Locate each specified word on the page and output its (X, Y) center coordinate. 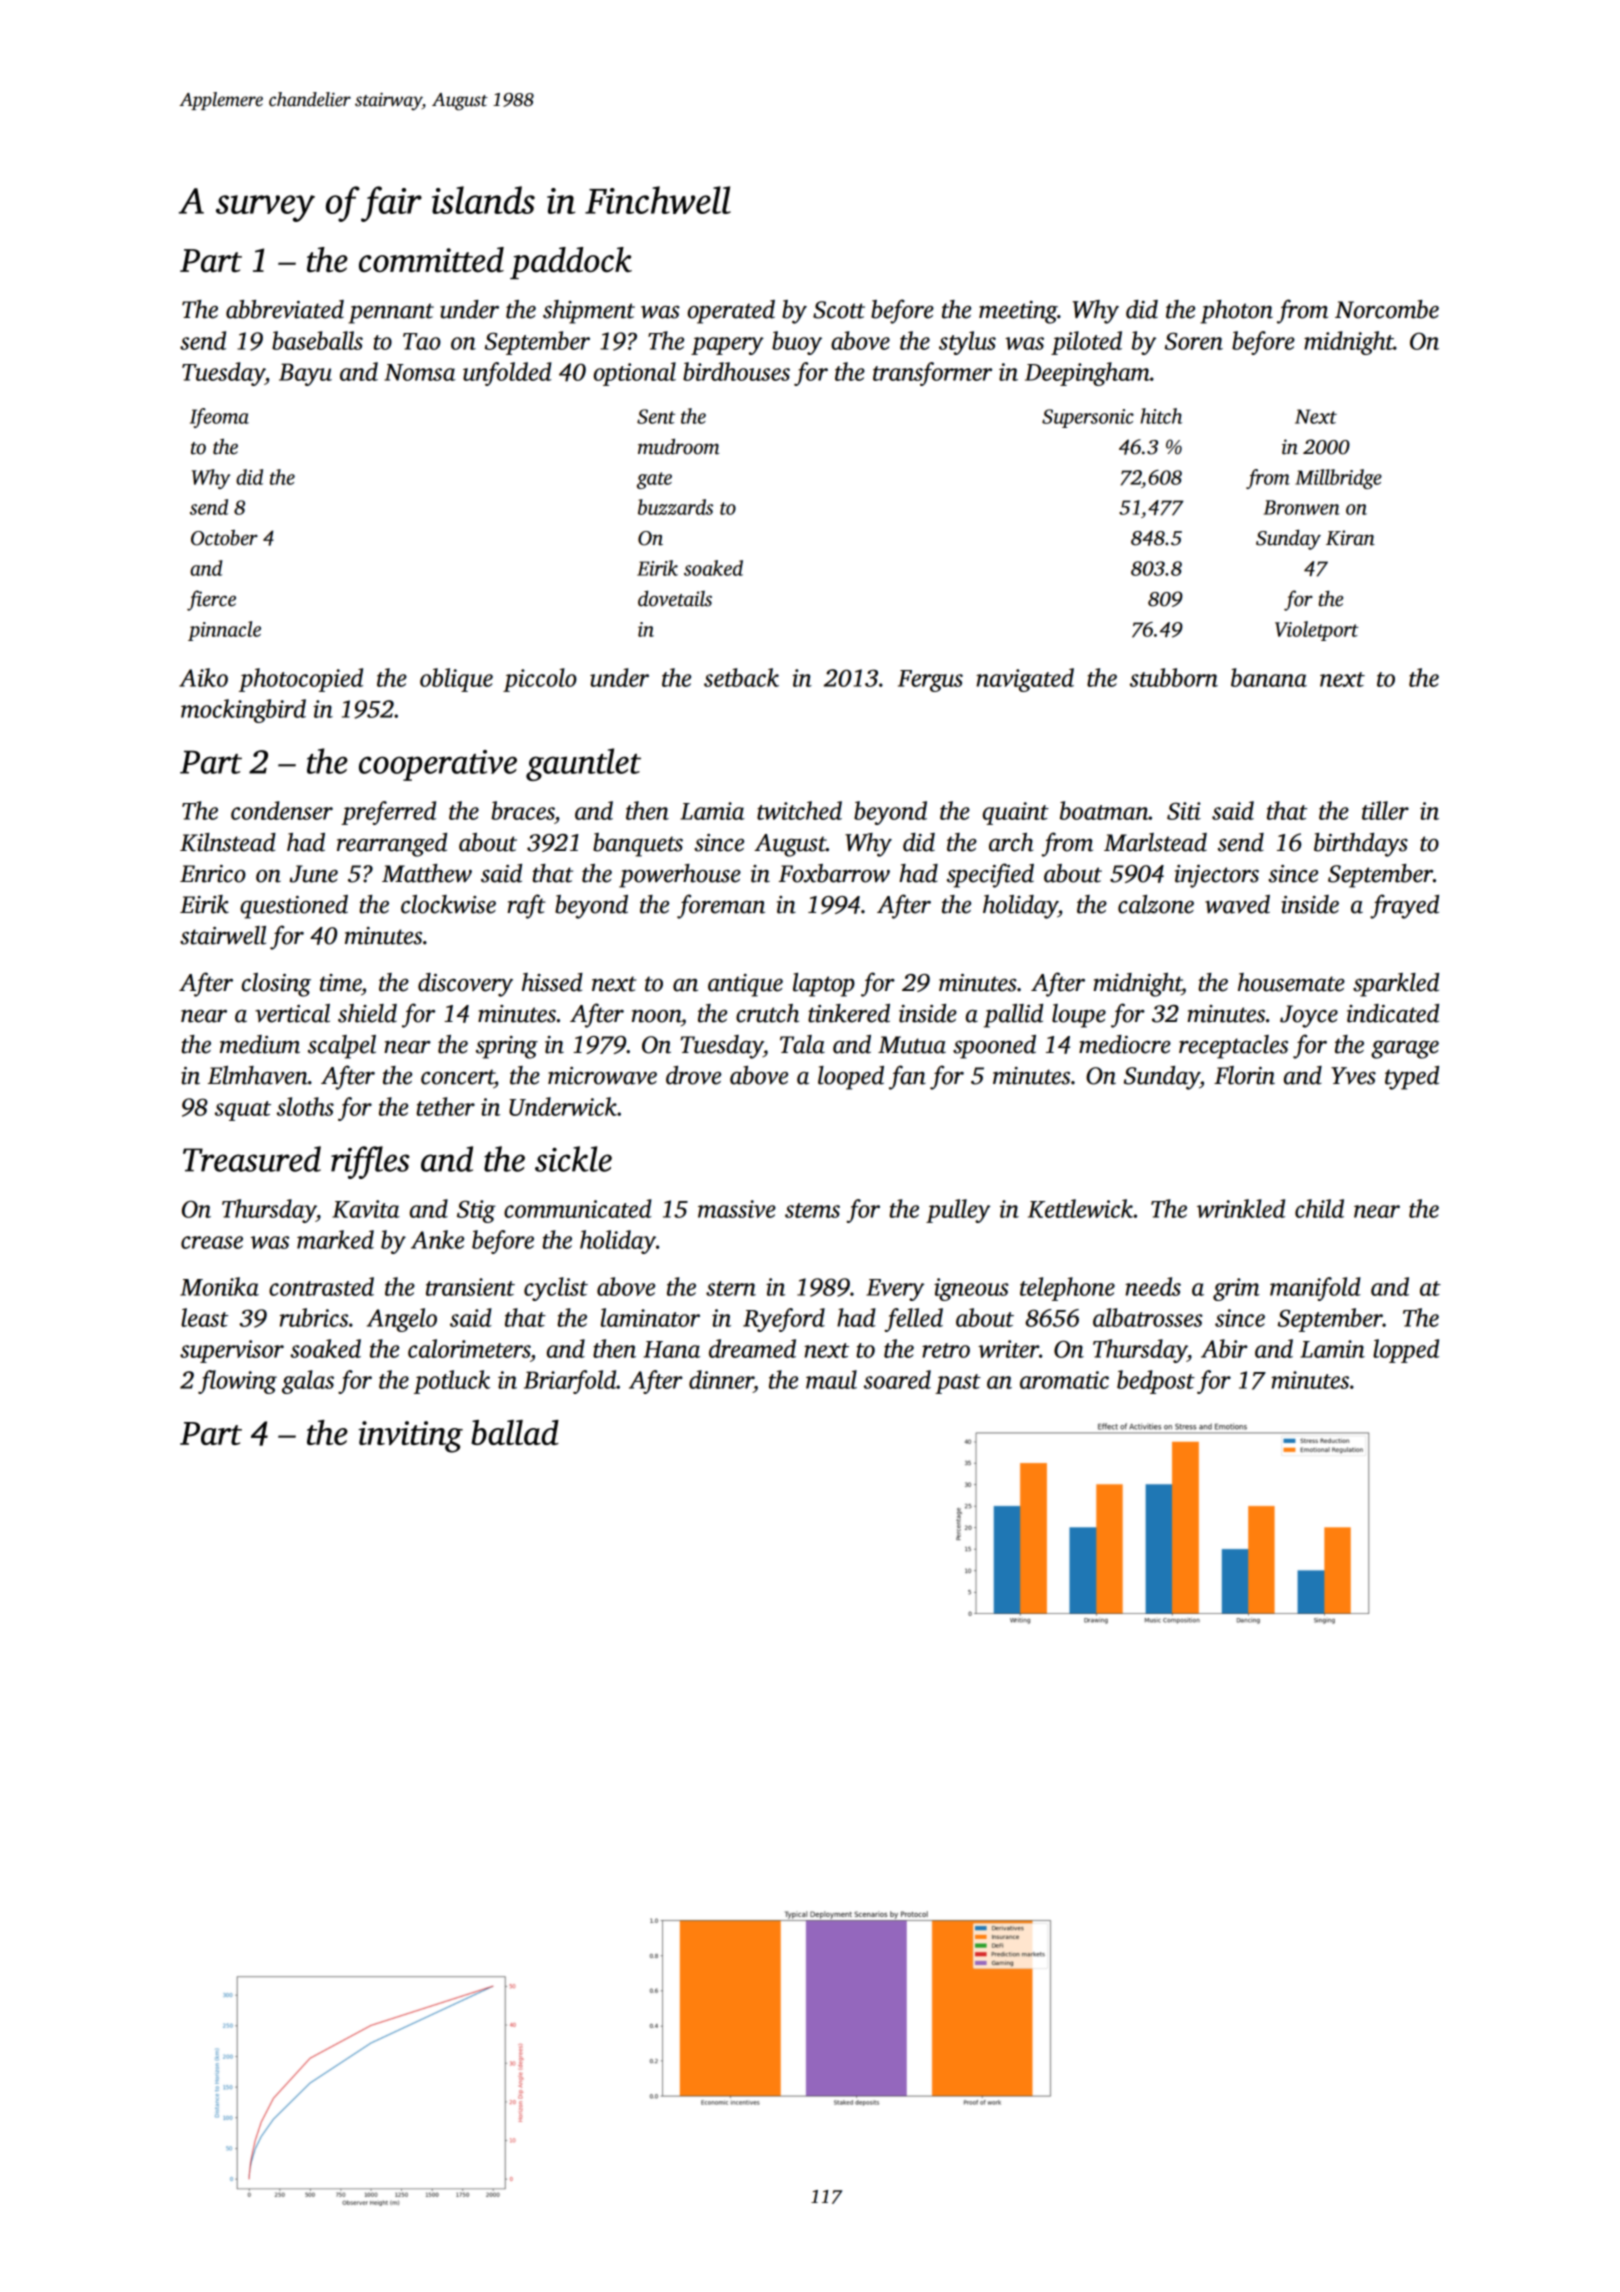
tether (445, 1106)
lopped (1406, 1351)
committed (431, 260)
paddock (571, 263)
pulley (958, 1211)
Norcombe (1387, 309)
